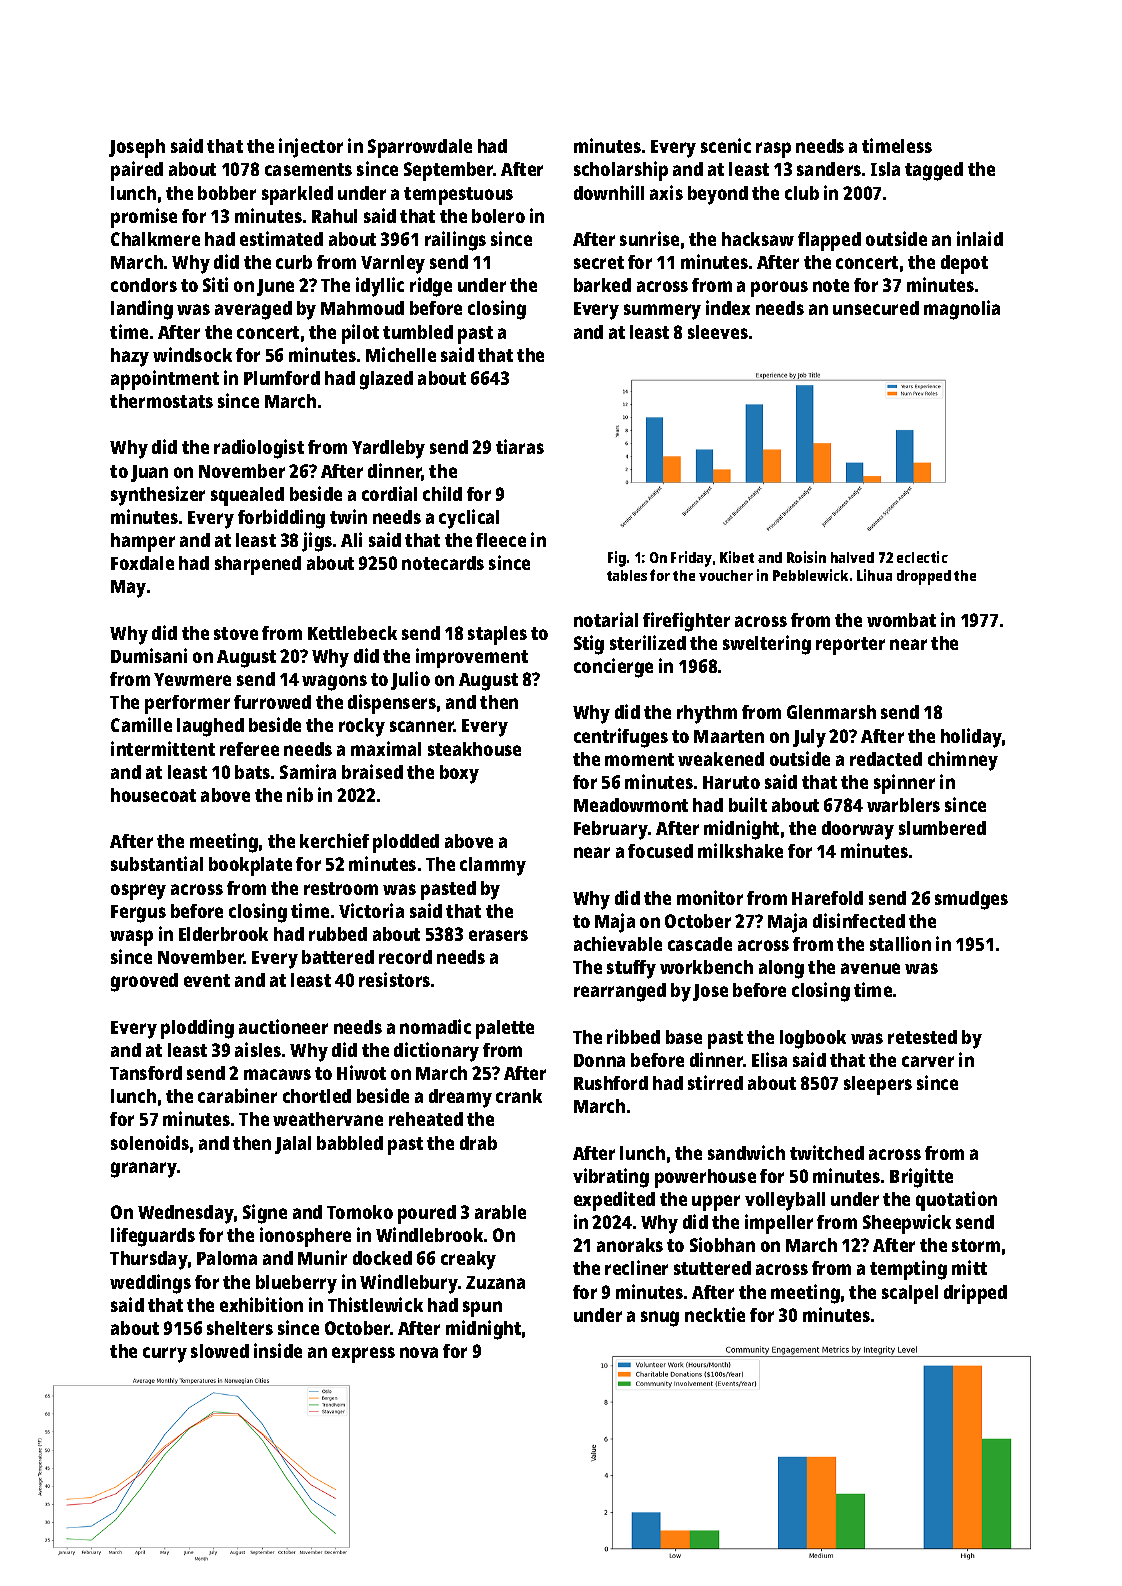  I want to click on snug, so click(660, 1319).
